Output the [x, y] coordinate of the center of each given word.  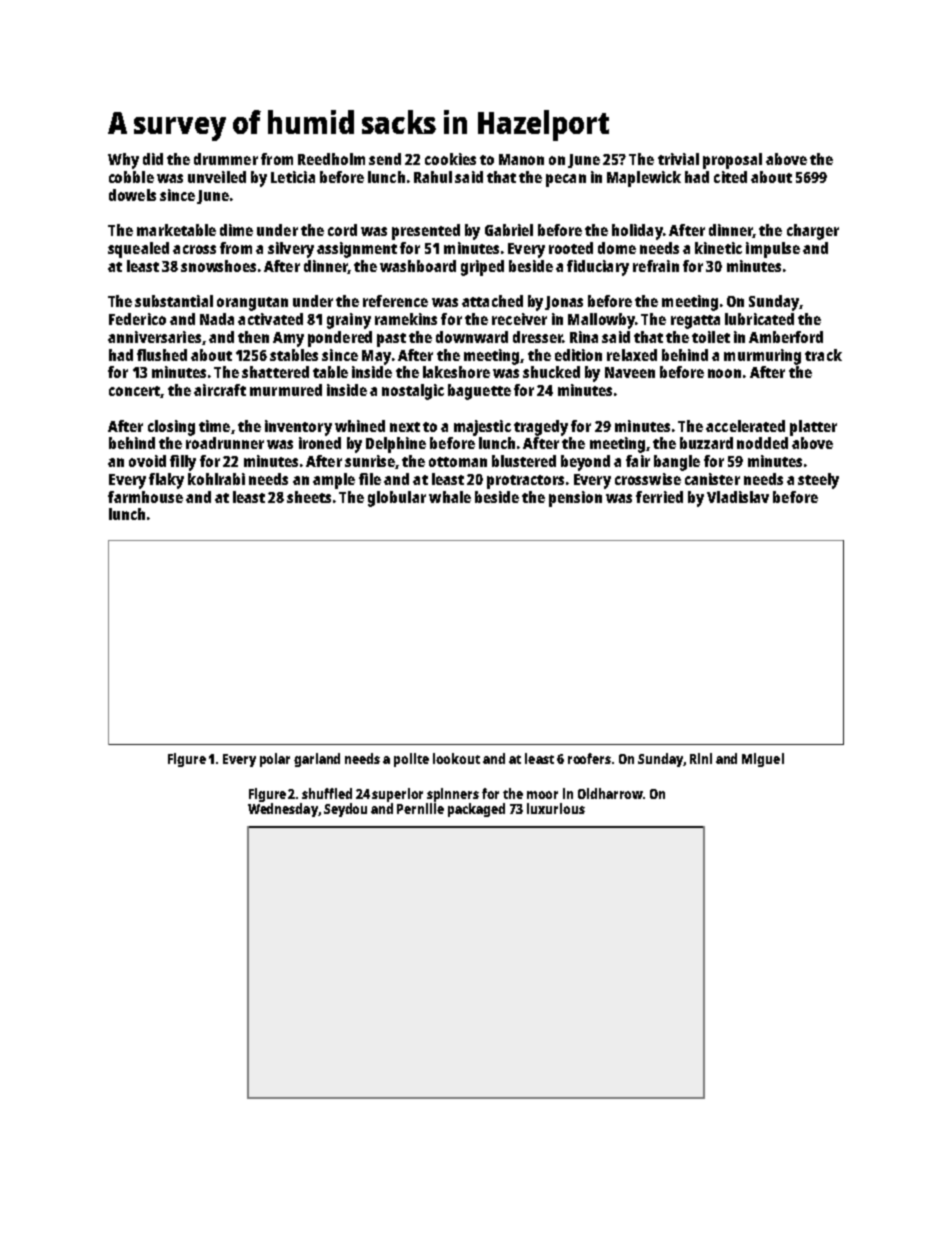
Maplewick [644, 179]
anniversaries [154, 337]
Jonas [564, 303]
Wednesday [283, 810]
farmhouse [145, 497]
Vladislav [738, 497]
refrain [656, 266]
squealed [138, 250]
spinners [453, 795]
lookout [456, 758]
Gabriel [509, 230]
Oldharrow [610, 793]
